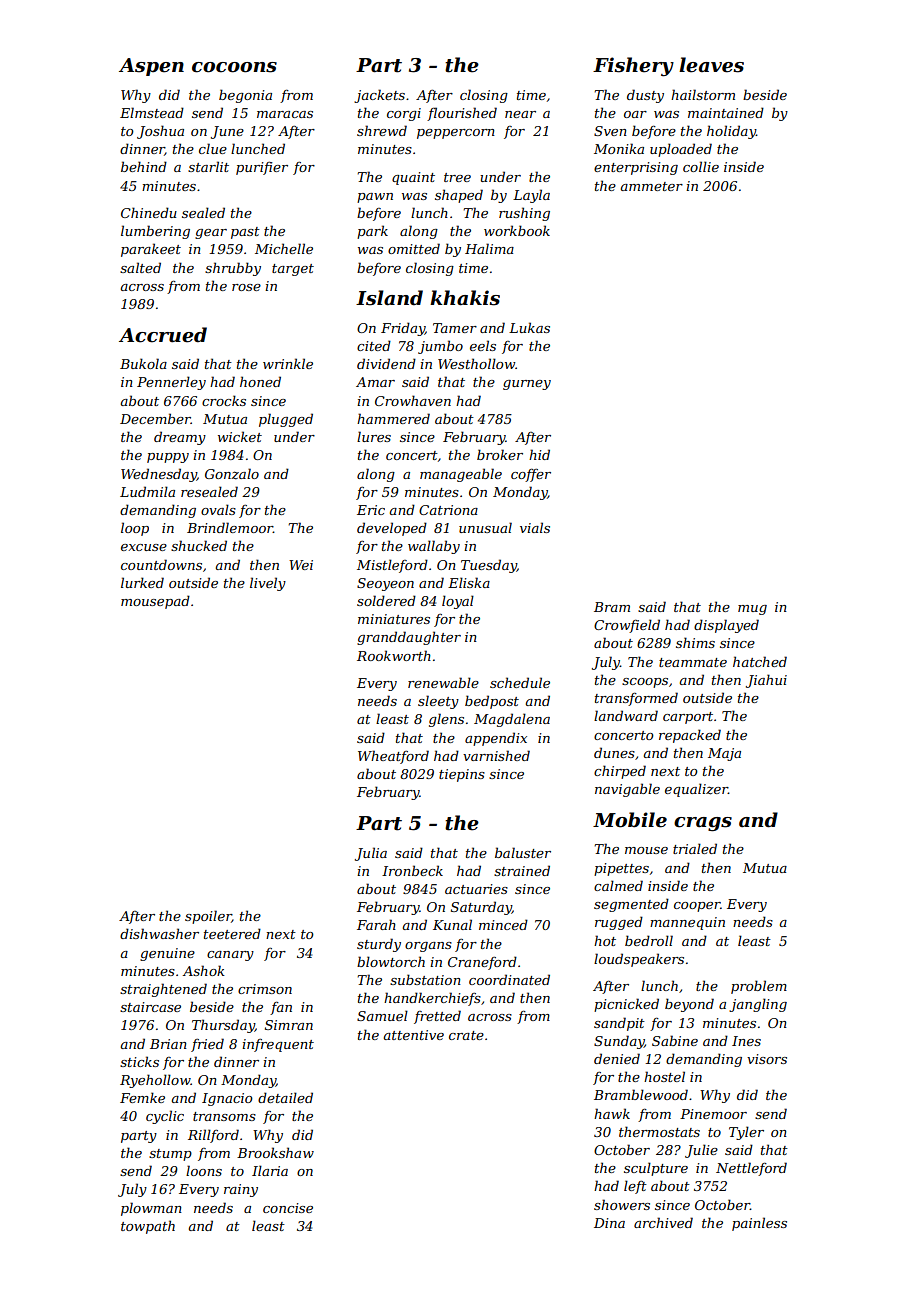 The width and height of the page is (908, 1316). What do you see at coordinates (152, 112) in the page?
I see `Elmstead` at bounding box center [152, 112].
